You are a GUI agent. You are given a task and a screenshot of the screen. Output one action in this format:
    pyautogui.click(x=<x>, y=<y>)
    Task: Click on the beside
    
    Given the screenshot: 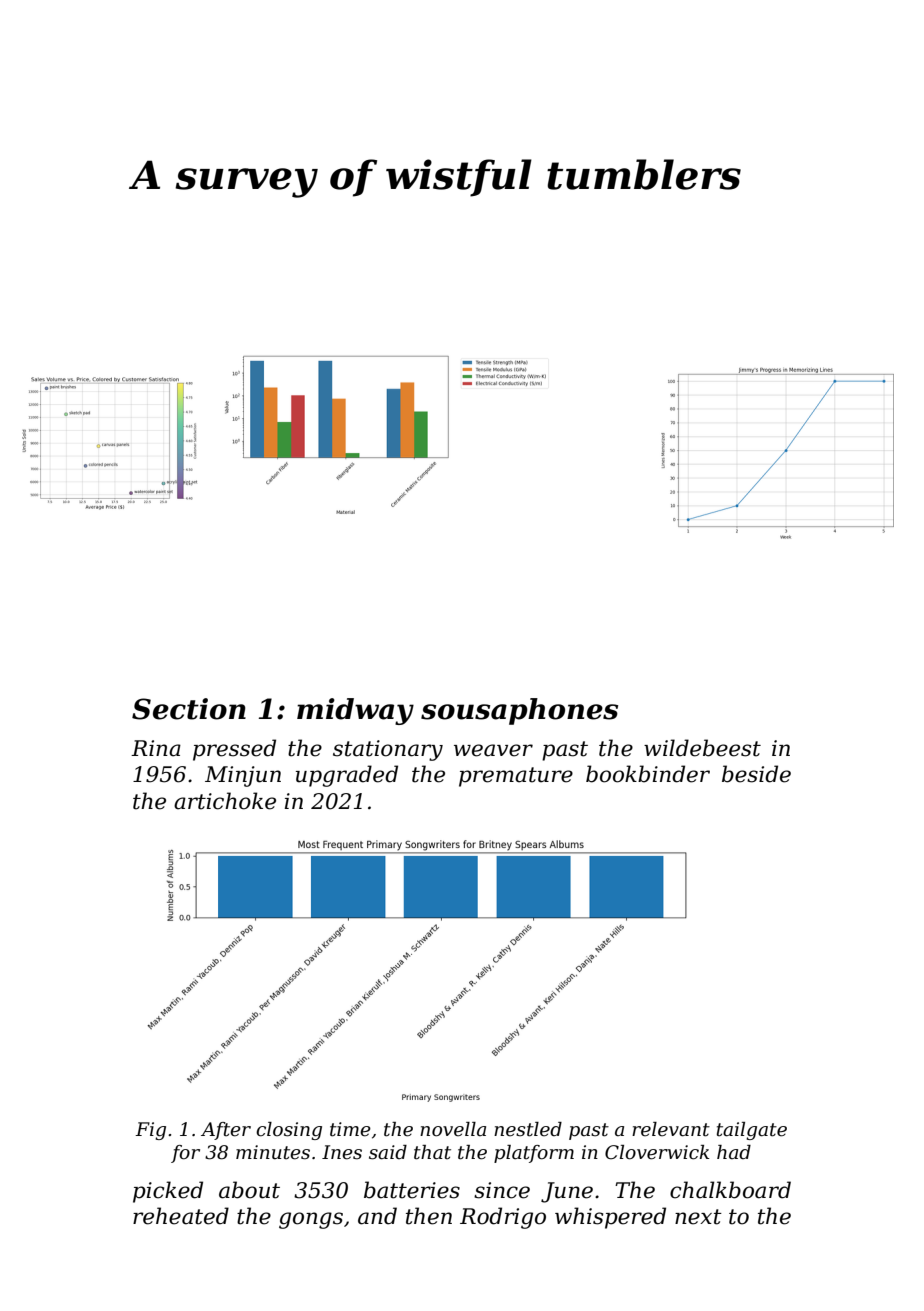 What is the action you would take?
    pyautogui.click(x=756, y=774)
